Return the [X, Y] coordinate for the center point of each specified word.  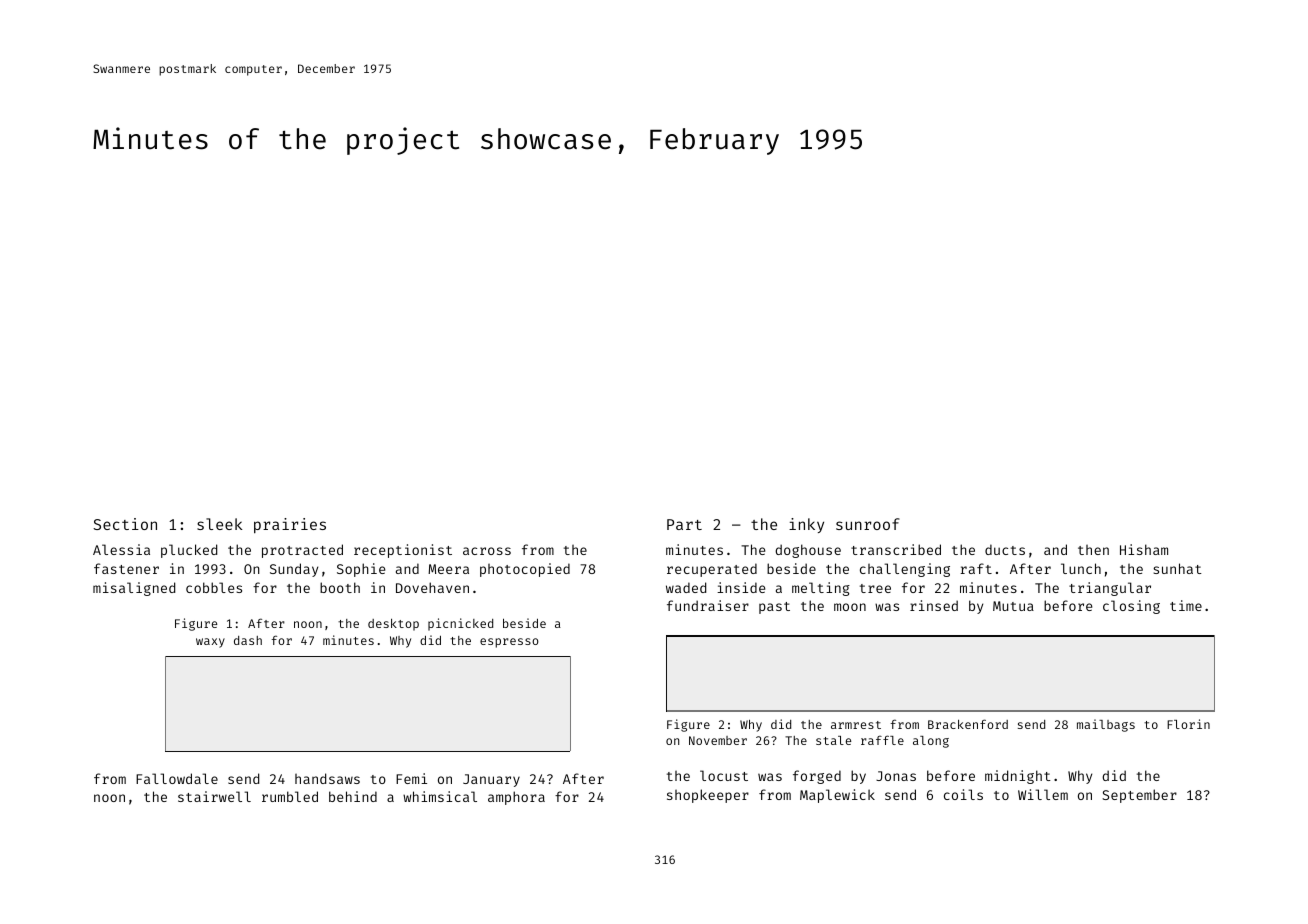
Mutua [1013, 606]
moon [850, 607]
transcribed [896, 549]
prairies [290, 525]
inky [806, 525]
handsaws [327, 778]
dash [248, 640]
